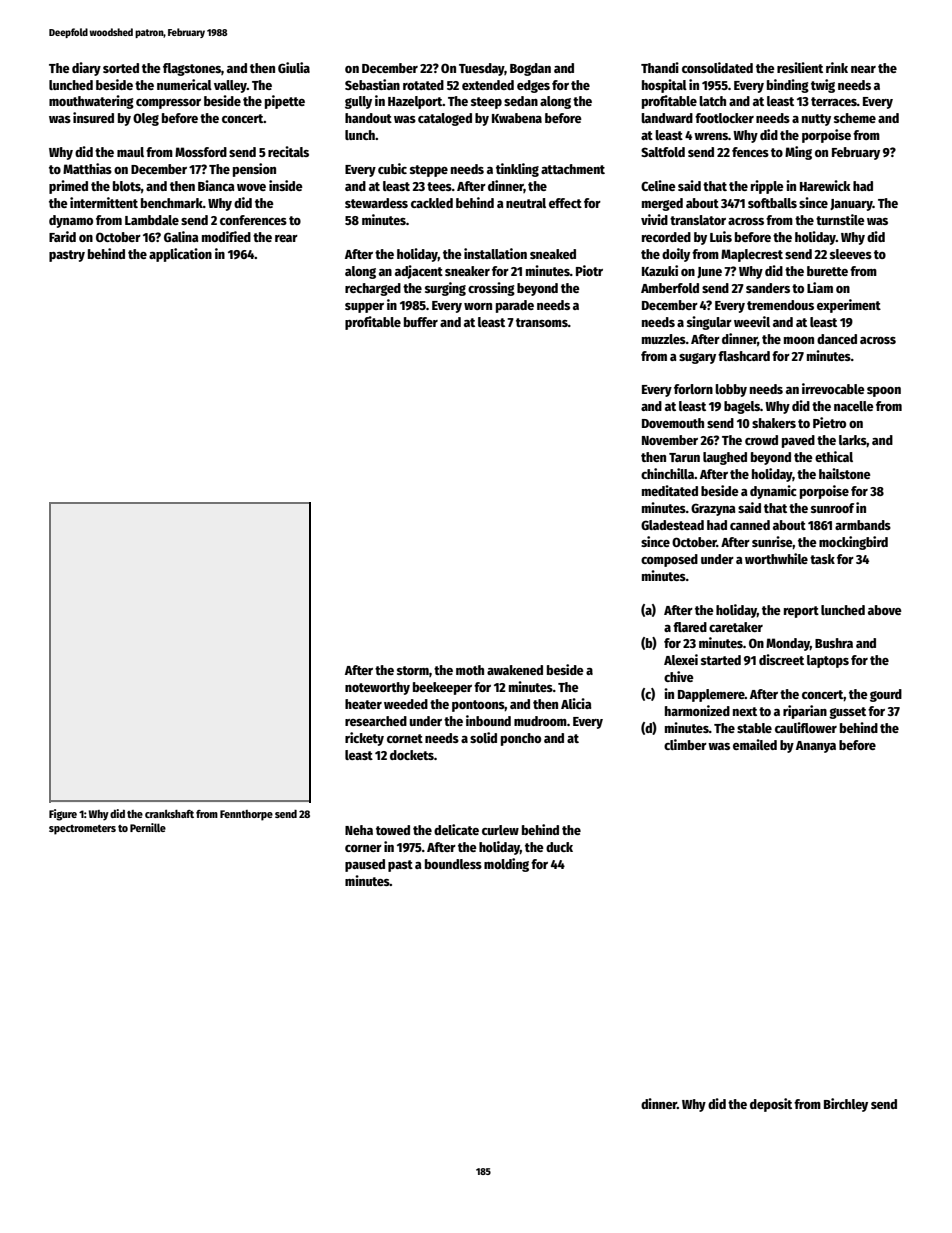 This screenshot has height=1233, width=952. What do you see at coordinates (589, 270) in the screenshot?
I see `Piotr` at bounding box center [589, 270].
